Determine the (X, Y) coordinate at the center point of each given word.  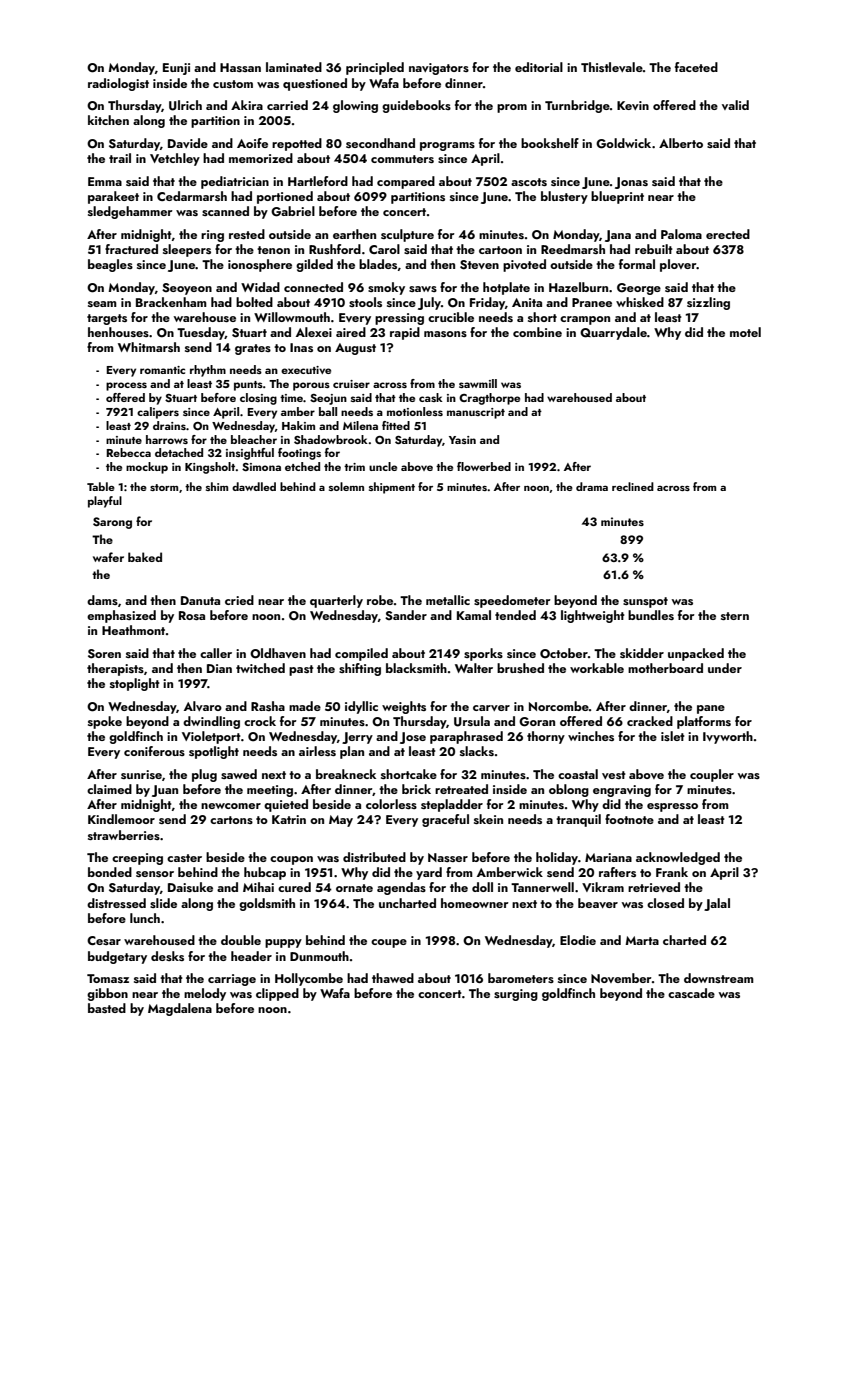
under (725, 668)
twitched (260, 668)
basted (107, 1008)
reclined (633, 486)
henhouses (118, 332)
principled (375, 68)
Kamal (474, 615)
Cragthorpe (489, 399)
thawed (393, 978)
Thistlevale (612, 67)
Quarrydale (613, 333)
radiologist (118, 84)
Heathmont (133, 630)
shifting (360, 669)
